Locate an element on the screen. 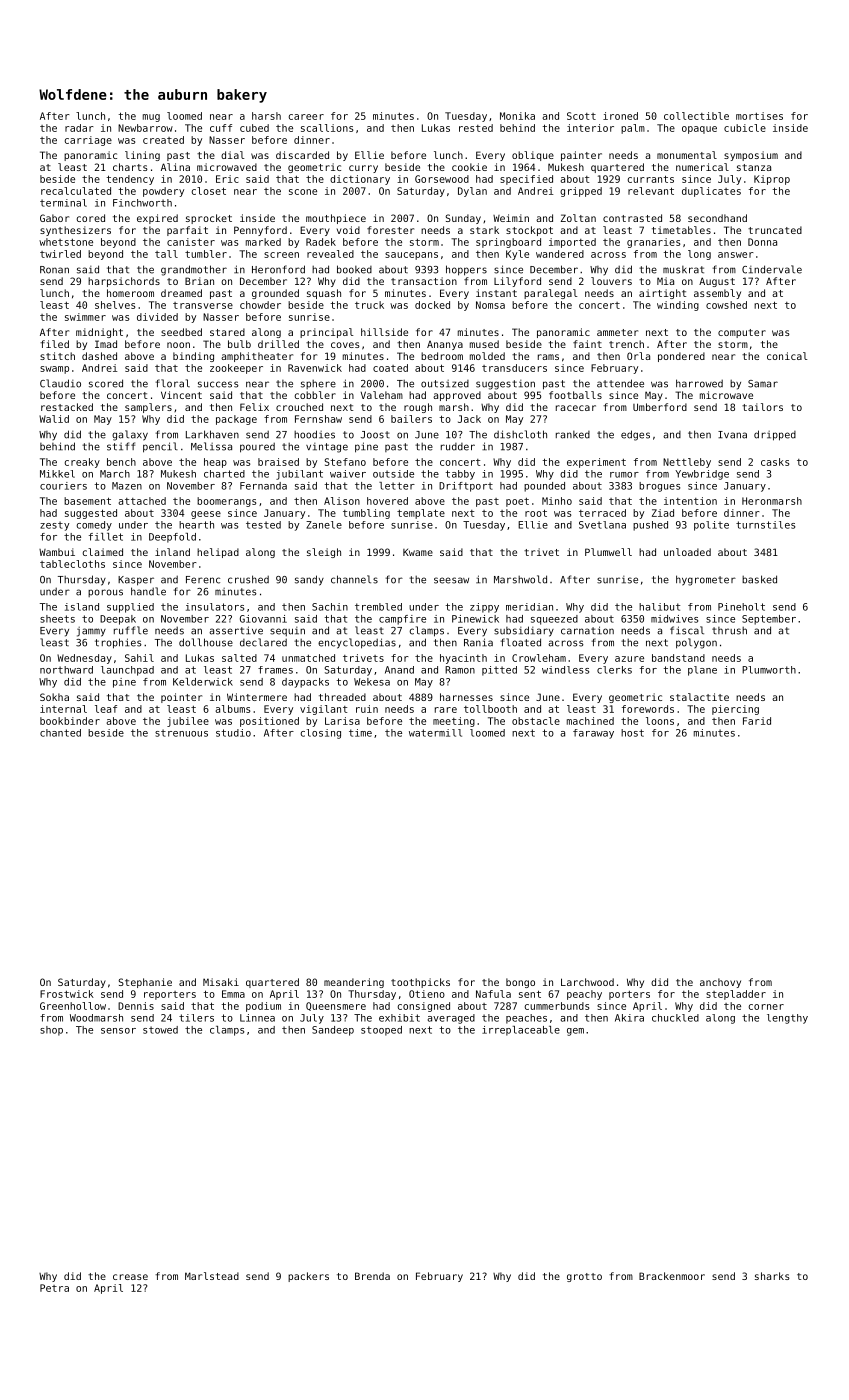 This screenshot has height=1400, width=849. mortises is located at coordinates (759, 116).
